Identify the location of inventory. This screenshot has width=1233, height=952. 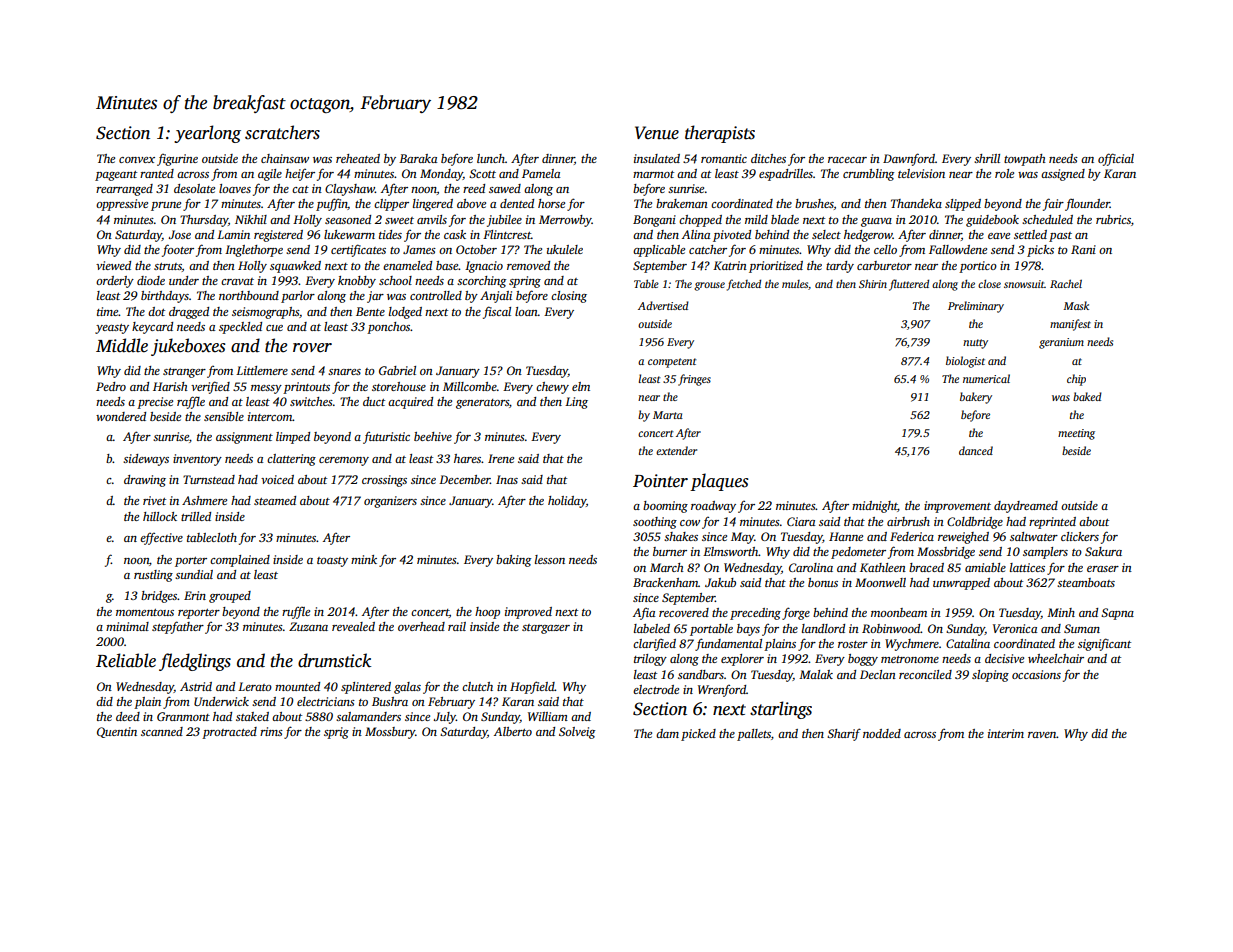
(197, 460).
